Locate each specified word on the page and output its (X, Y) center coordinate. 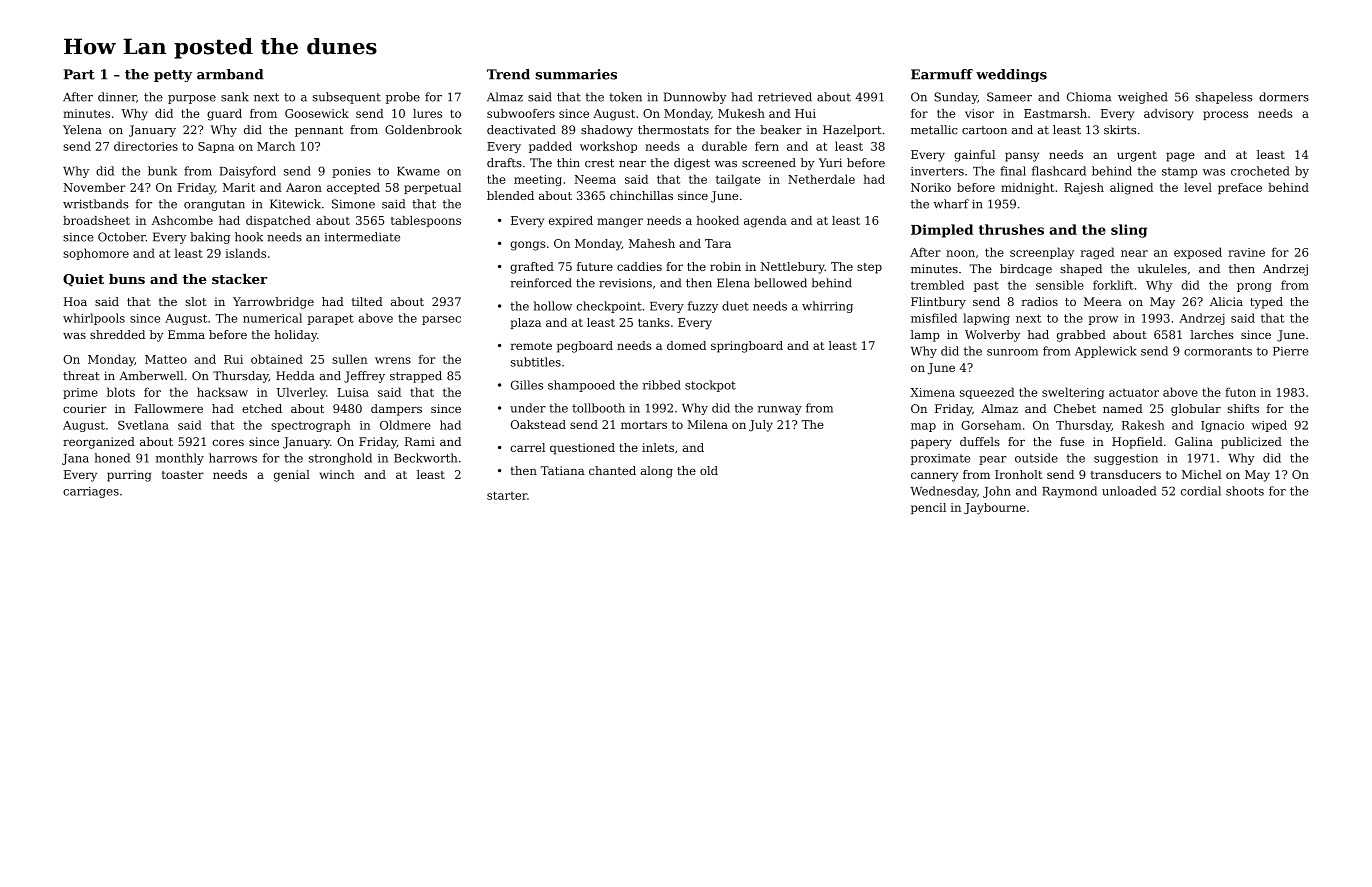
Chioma (1089, 97)
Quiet (83, 280)
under (528, 408)
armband (230, 74)
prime (80, 393)
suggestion (1126, 459)
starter (507, 495)
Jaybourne (995, 509)
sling (1129, 231)
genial (292, 476)
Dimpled (942, 231)
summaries (576, 74)
